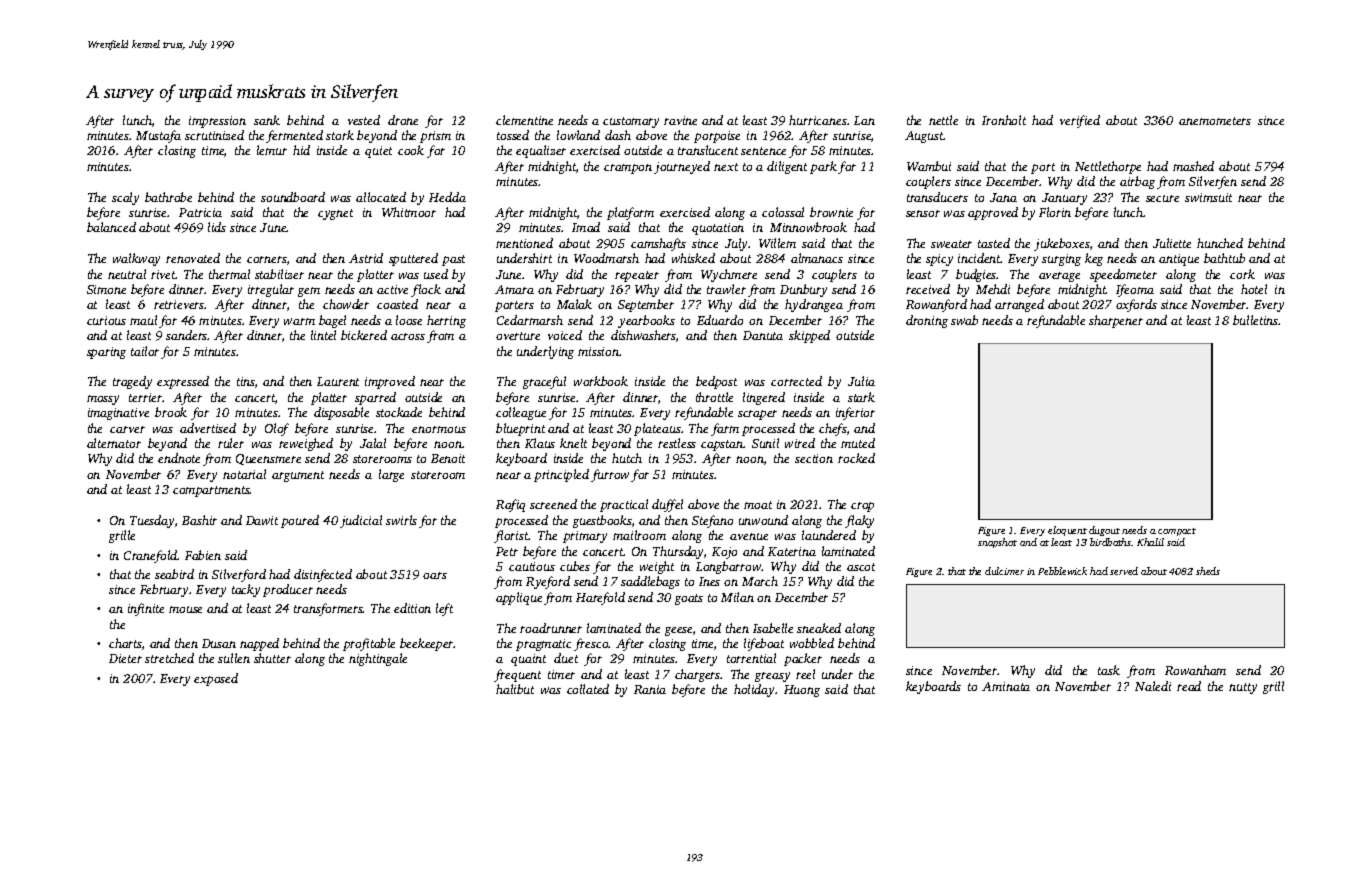 The width and height of the page is (1372, 887). Describe the element at coordinates (521, 413) in the page. I see `colleague` at that location.
